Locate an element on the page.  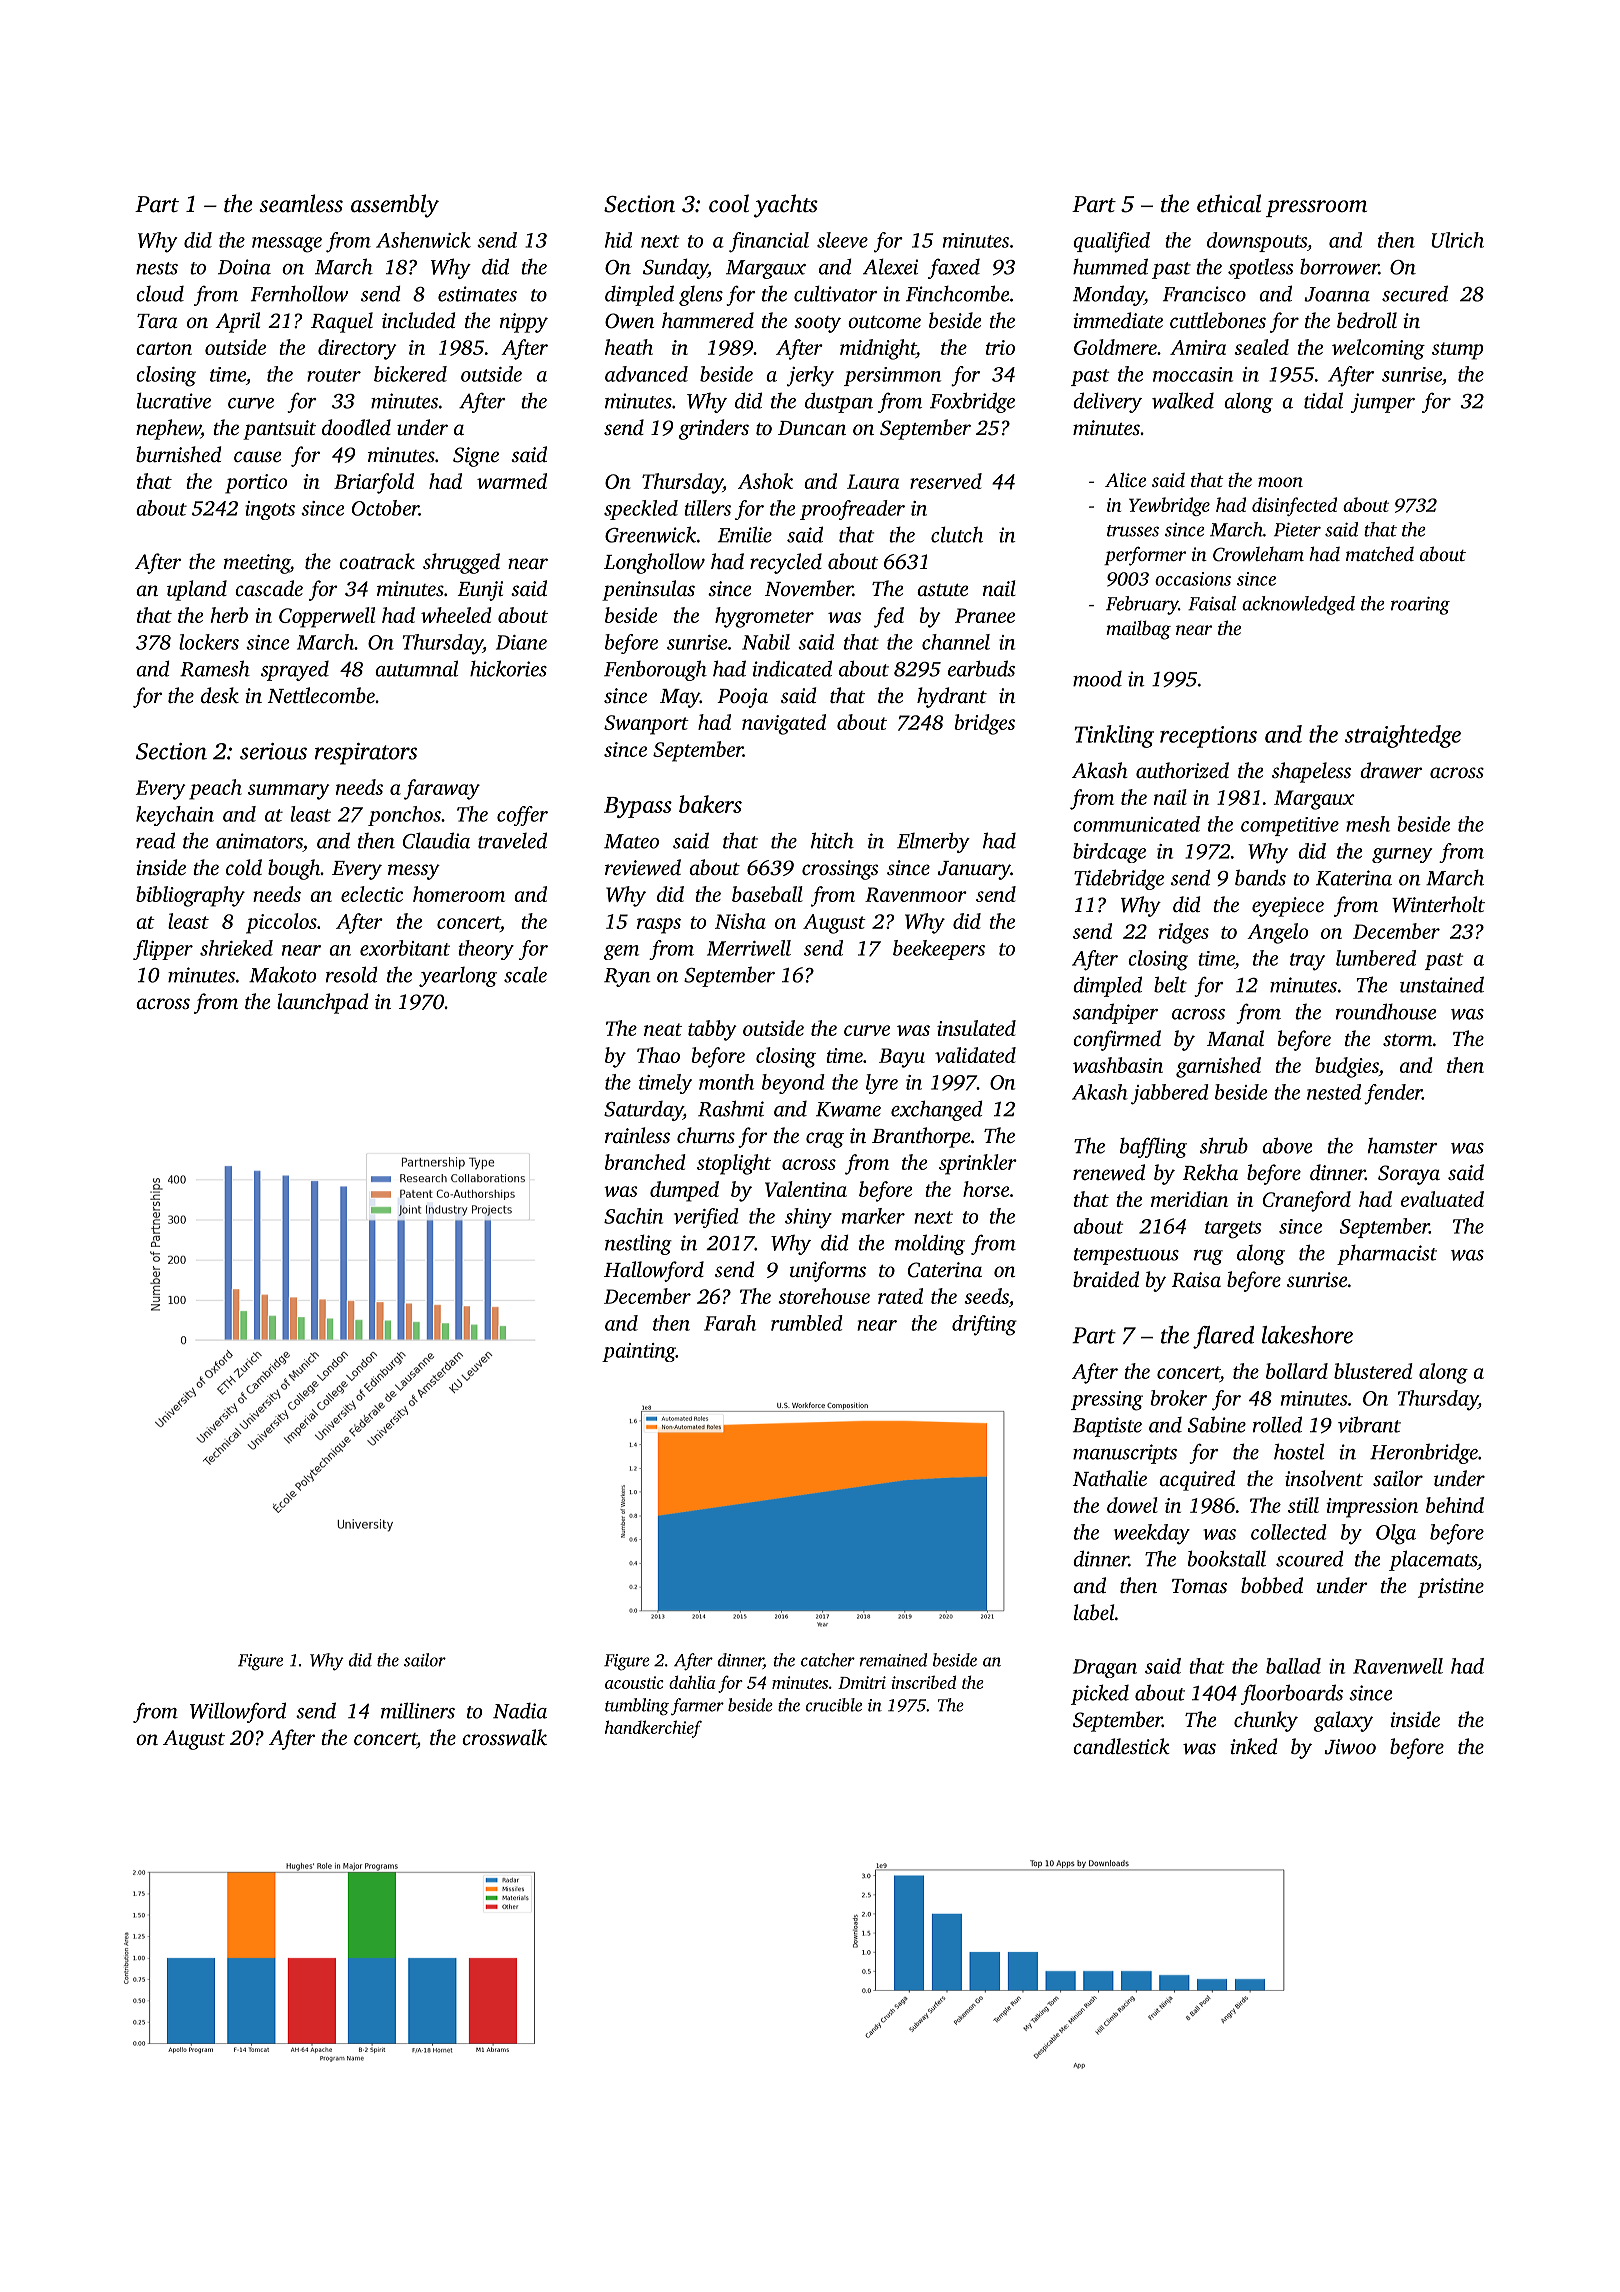
handkerchief is located at coordinates (653, 1729).
